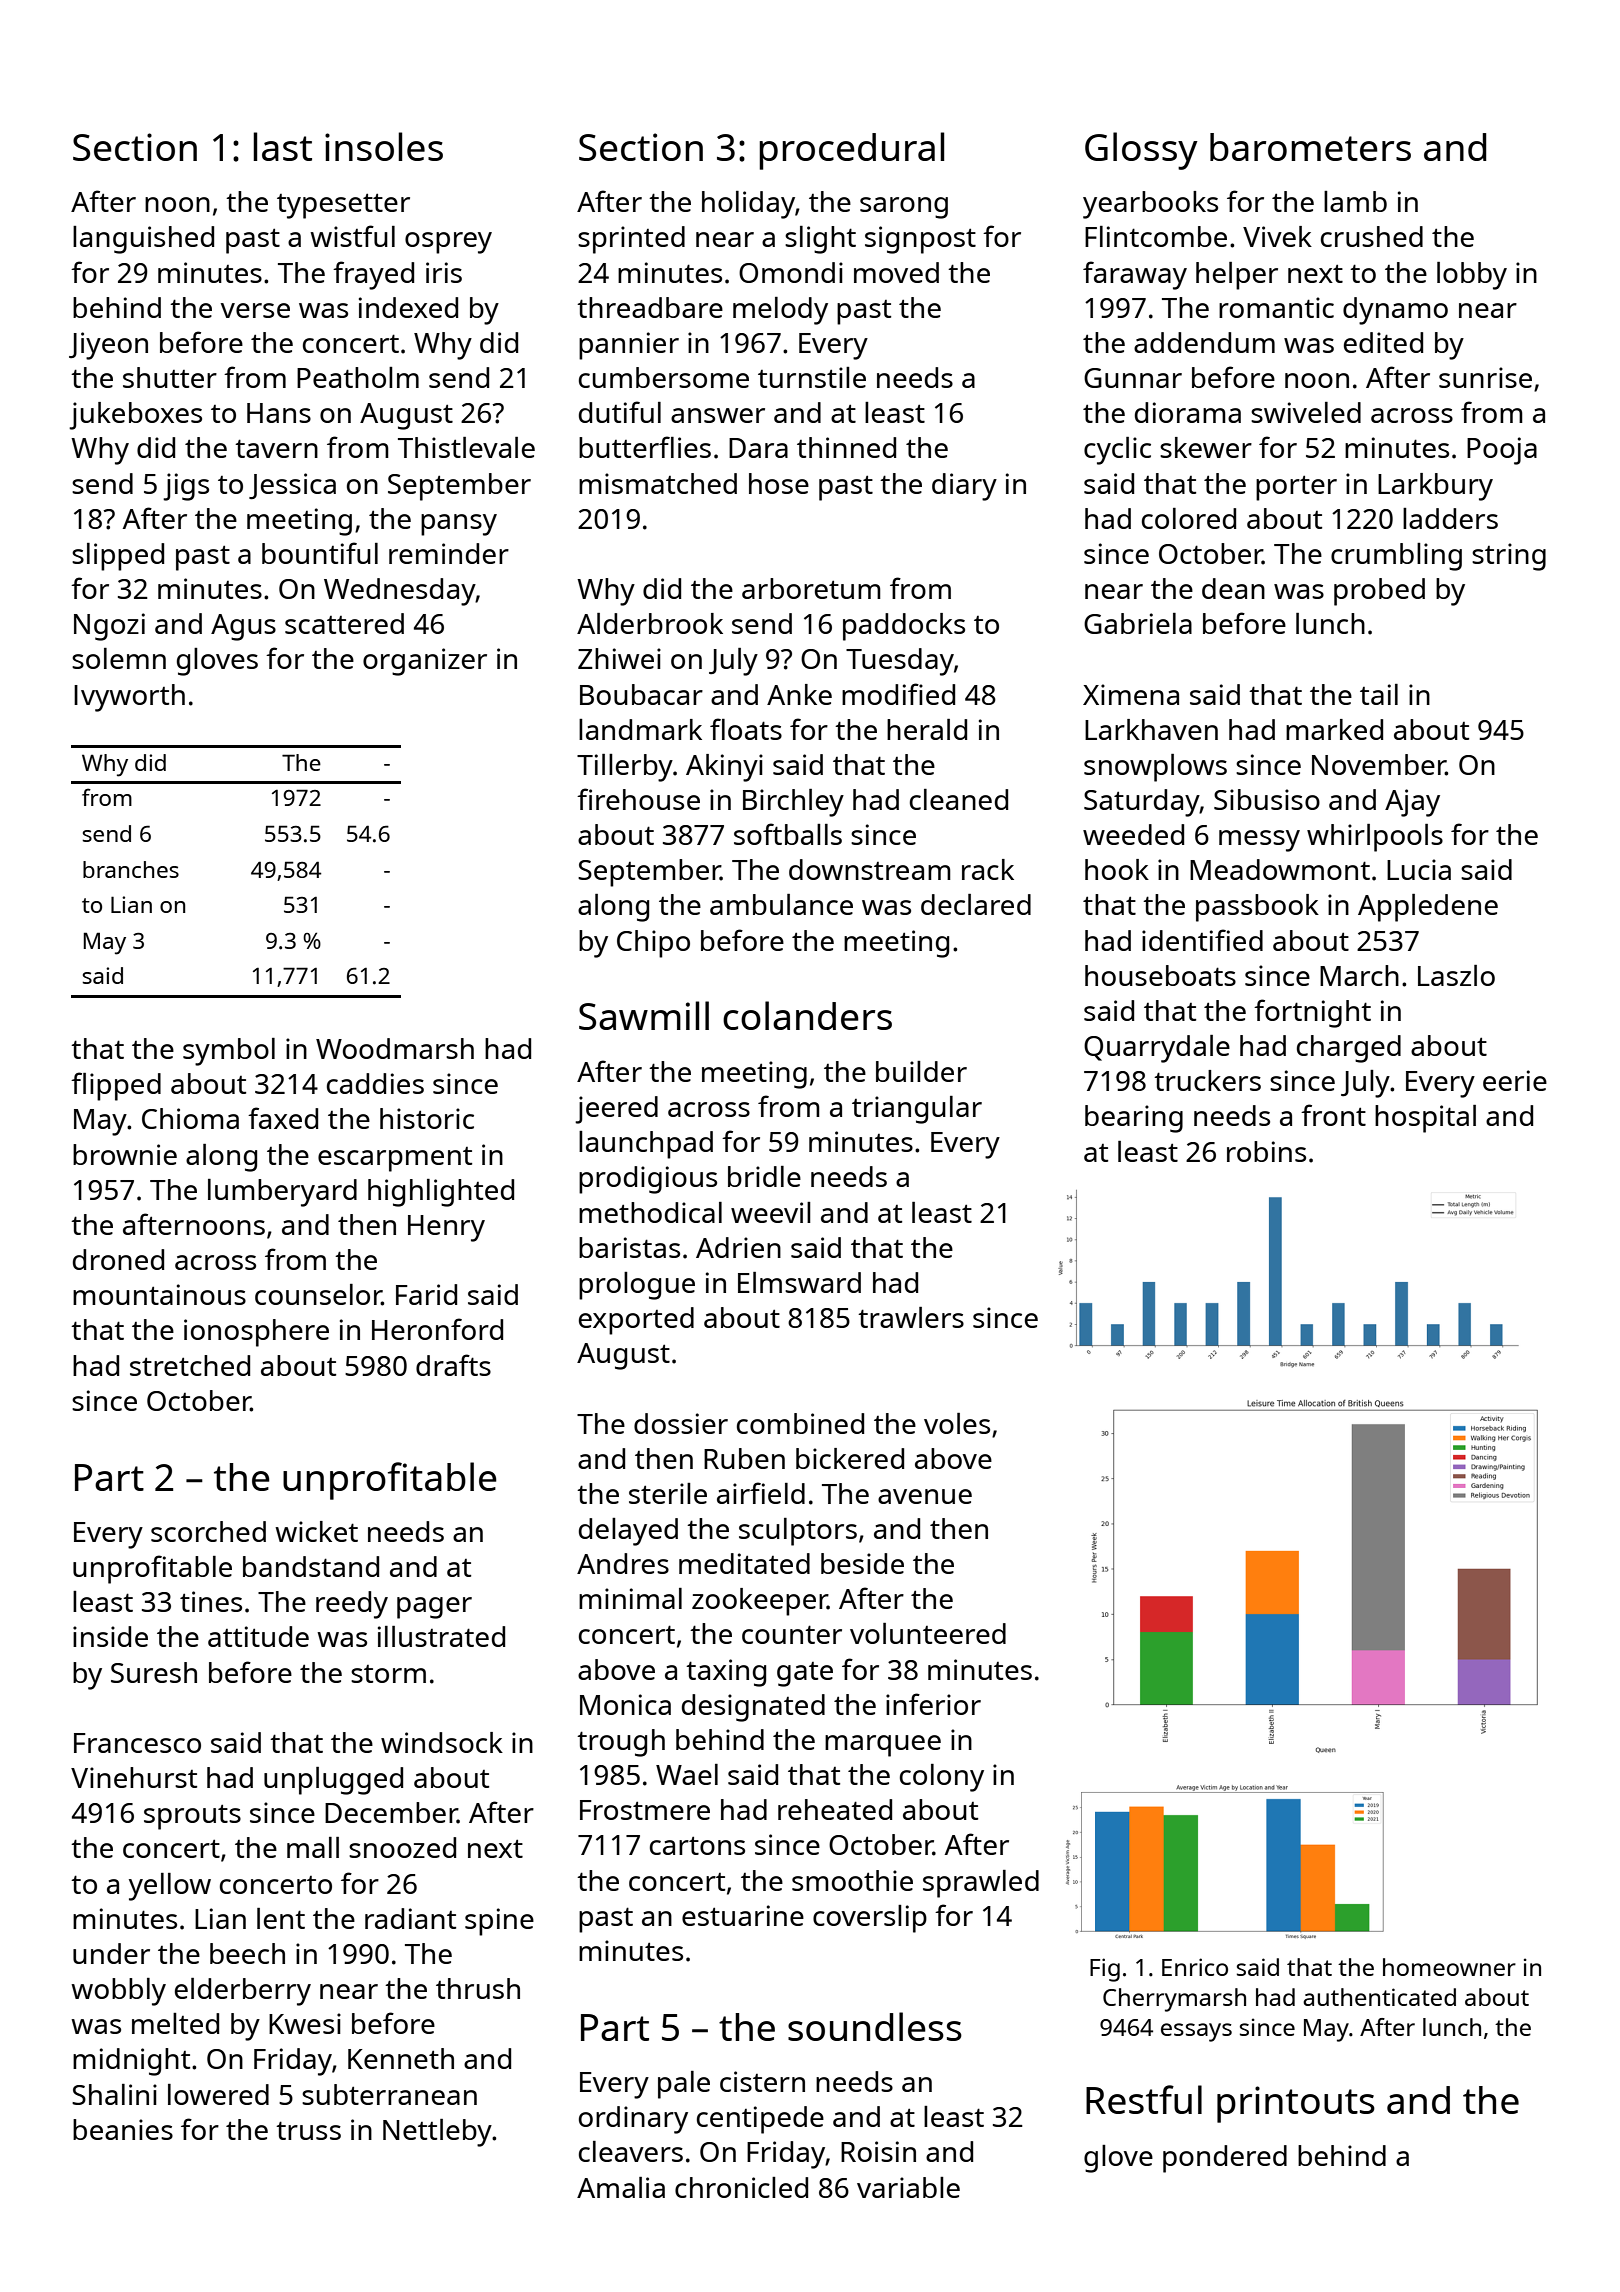  Describe the element at coordinates (1266, 1151) in the screenshot. I see `robins` at that location.
